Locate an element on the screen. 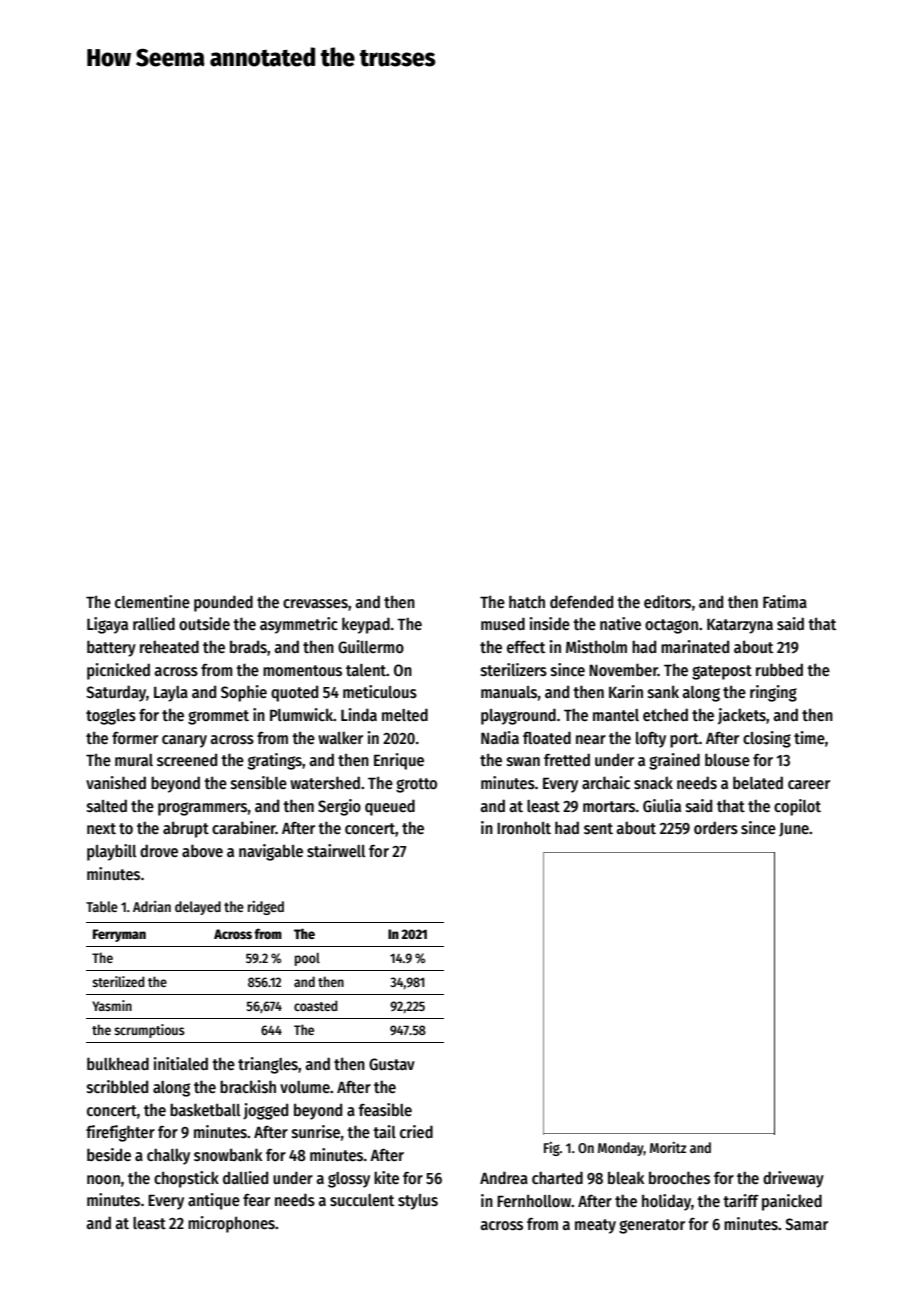  Saturday is located at coordinates (116, 693).
